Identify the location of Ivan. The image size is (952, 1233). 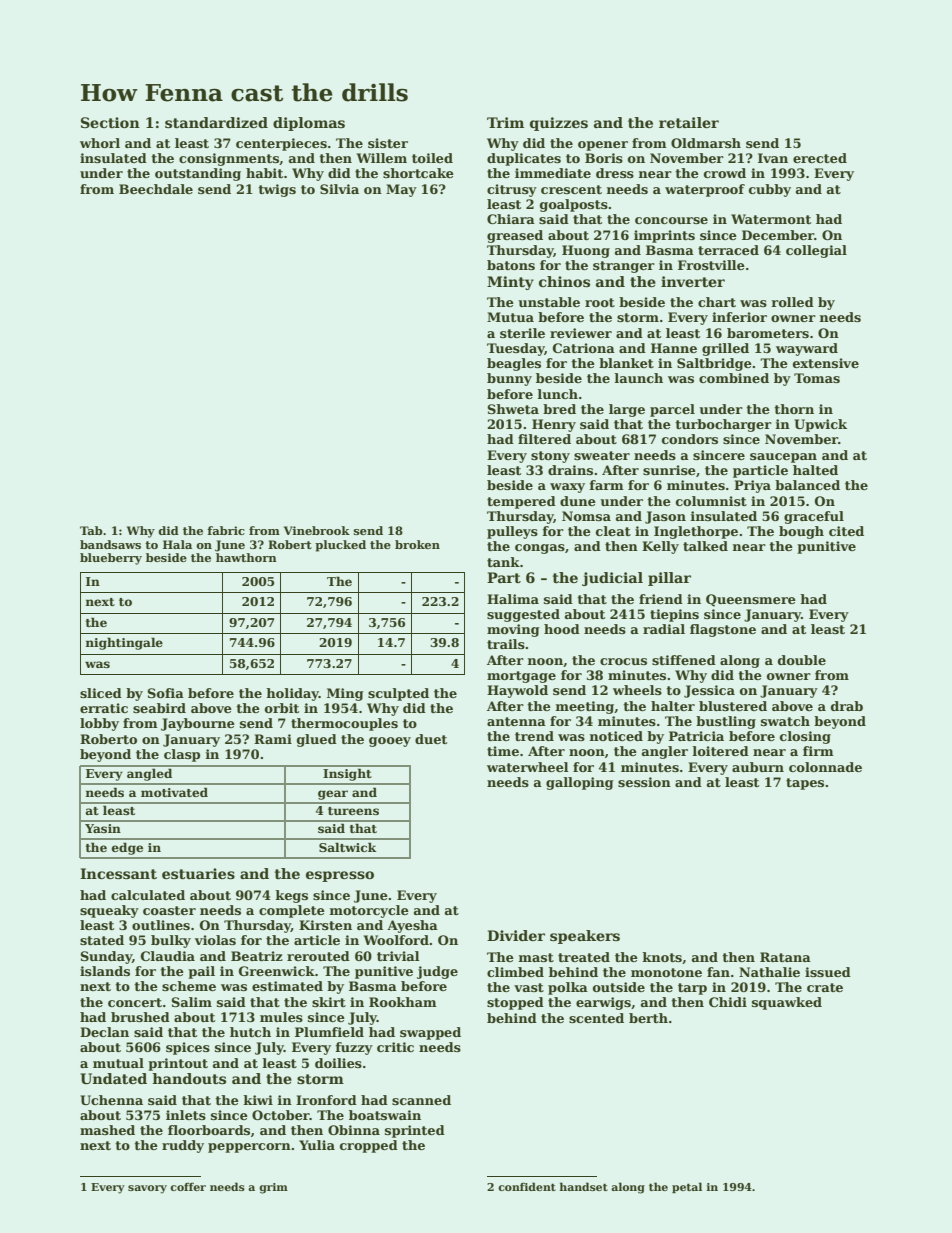
(773, 158).
